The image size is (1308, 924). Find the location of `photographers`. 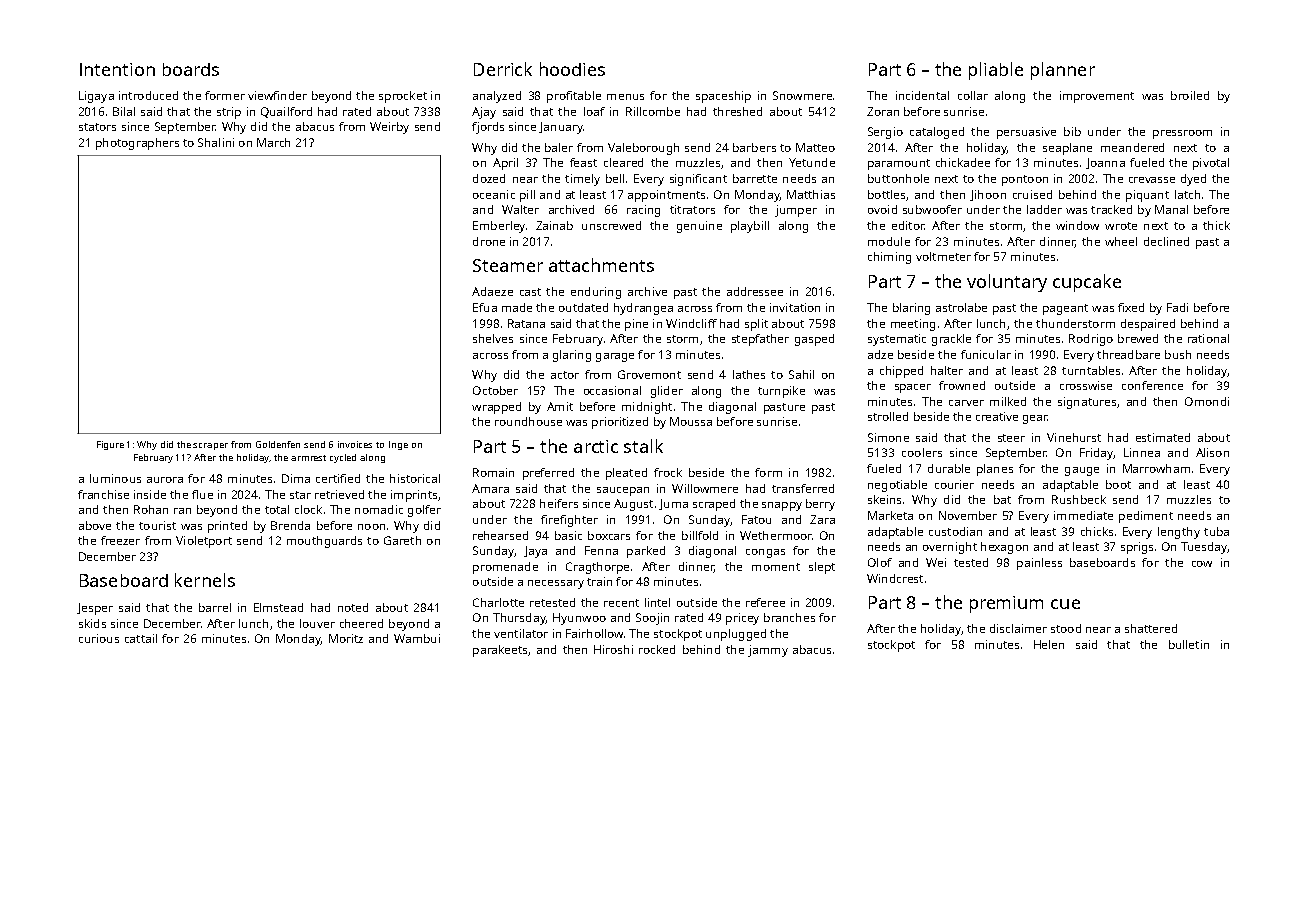

photographers is located at coordinates (137, 144).
